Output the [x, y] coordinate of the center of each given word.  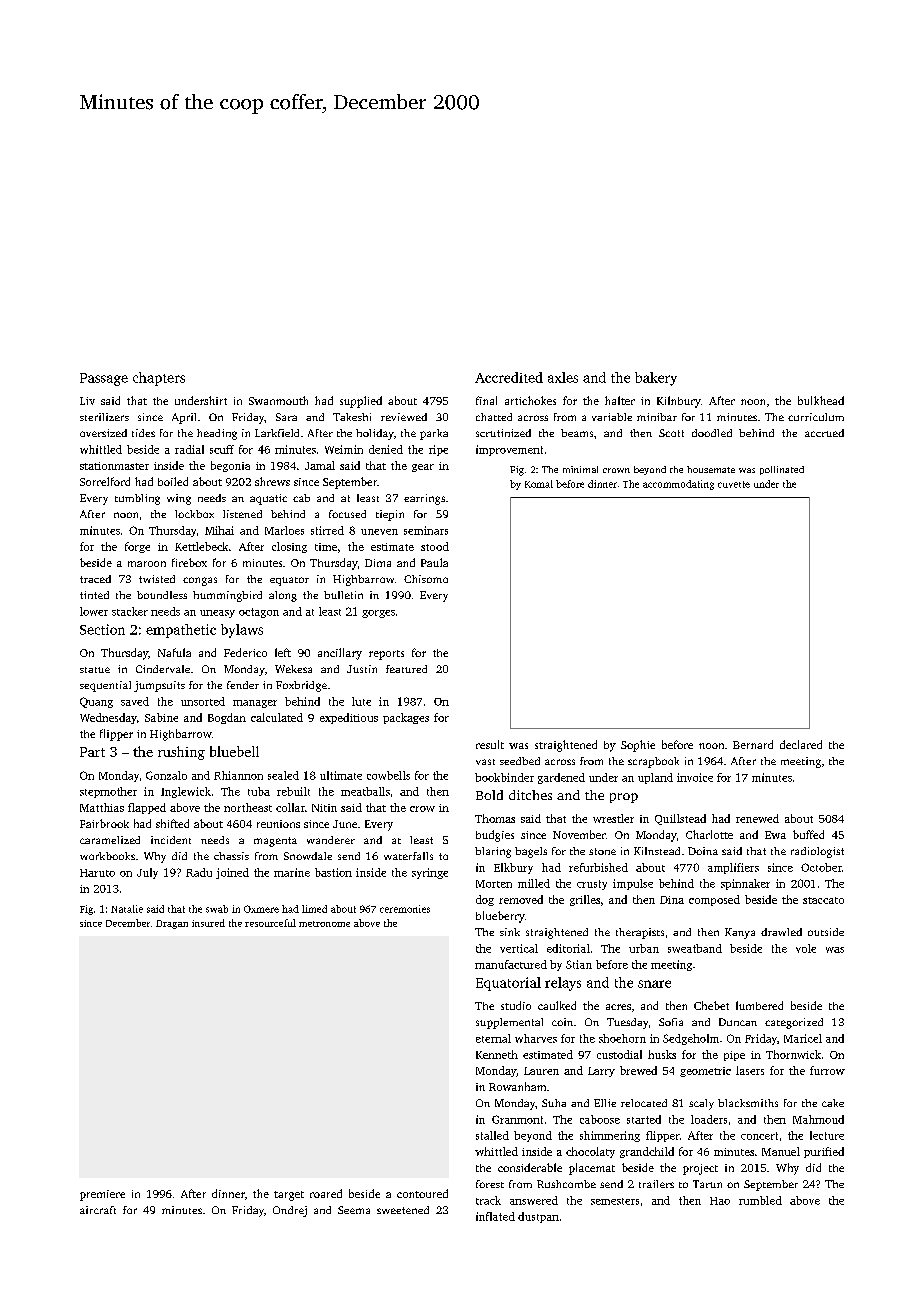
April [184, 418]
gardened [561, 778]
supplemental [509, 1023]
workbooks [107, 856]
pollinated [782, 470]
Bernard [753, 744]
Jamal [320, 465]
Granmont [517, 1119]
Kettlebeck [201, 546]
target [289, 1196]
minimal [580, 469]
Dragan [172, 924]
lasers [750, 1070]
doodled [712, 433]
